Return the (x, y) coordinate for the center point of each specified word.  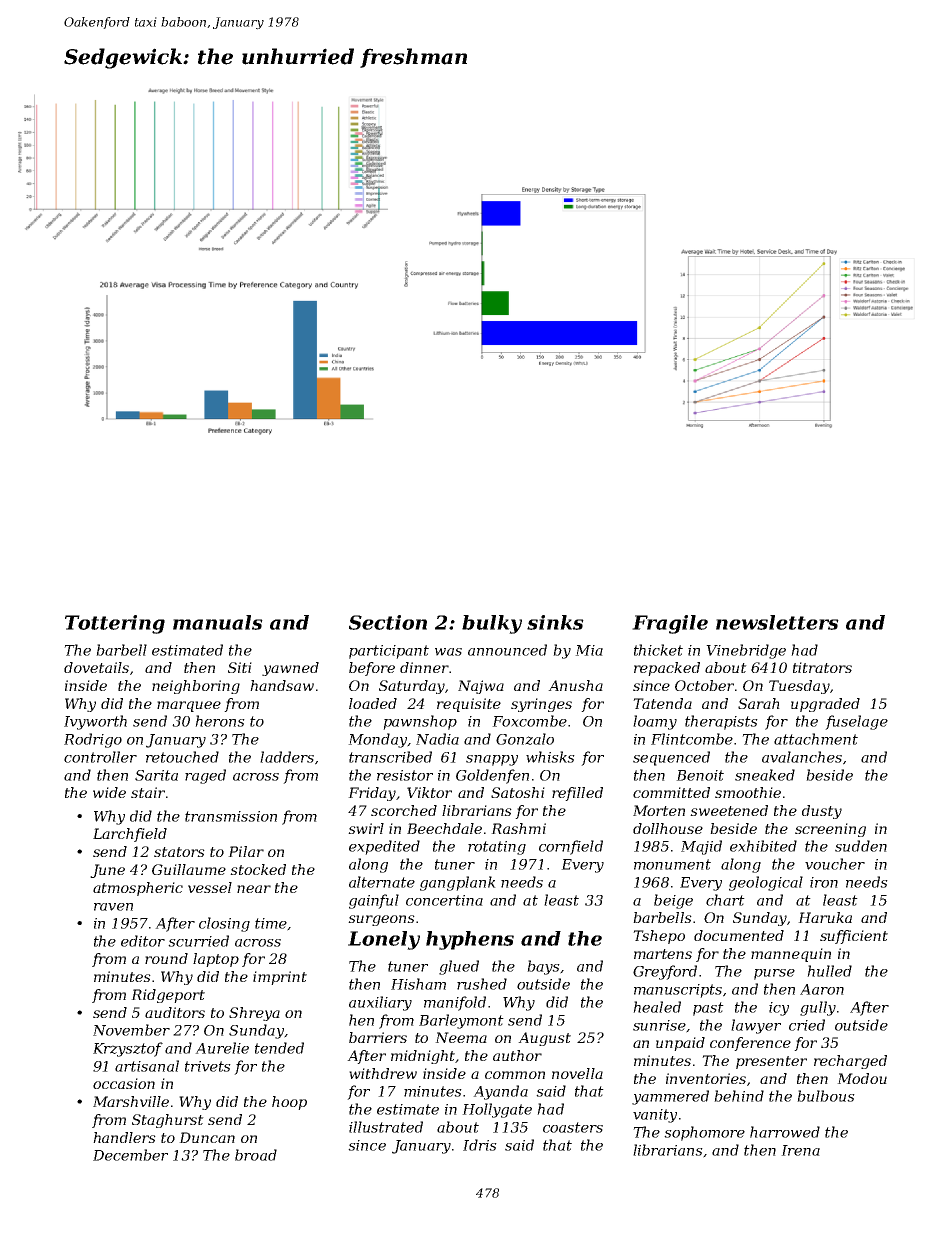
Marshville (131, 1101)
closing (224, 924)
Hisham (418, 984)
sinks (555, 622)
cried (807, 1025)
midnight (423, 1057)
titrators (822, 667)
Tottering (115, 624)
